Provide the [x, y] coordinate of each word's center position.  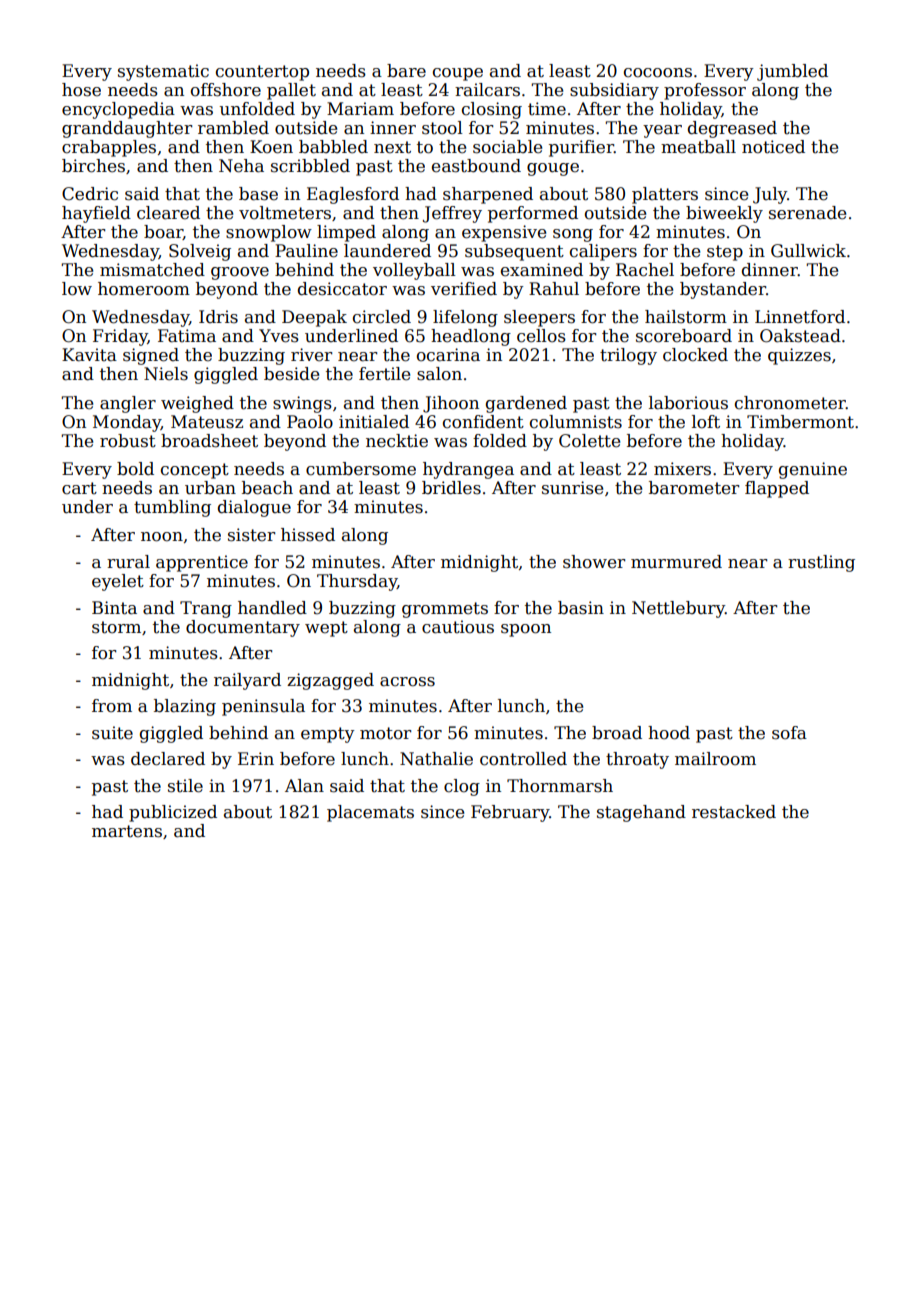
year [662, 131]
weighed [197, 404]
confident [483, 422]
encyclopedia [118, 110]
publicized [173, 813]
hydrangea [468, 470]
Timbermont [800, 422]
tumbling [172, 508]
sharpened [488, 195]
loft [706, 422]
